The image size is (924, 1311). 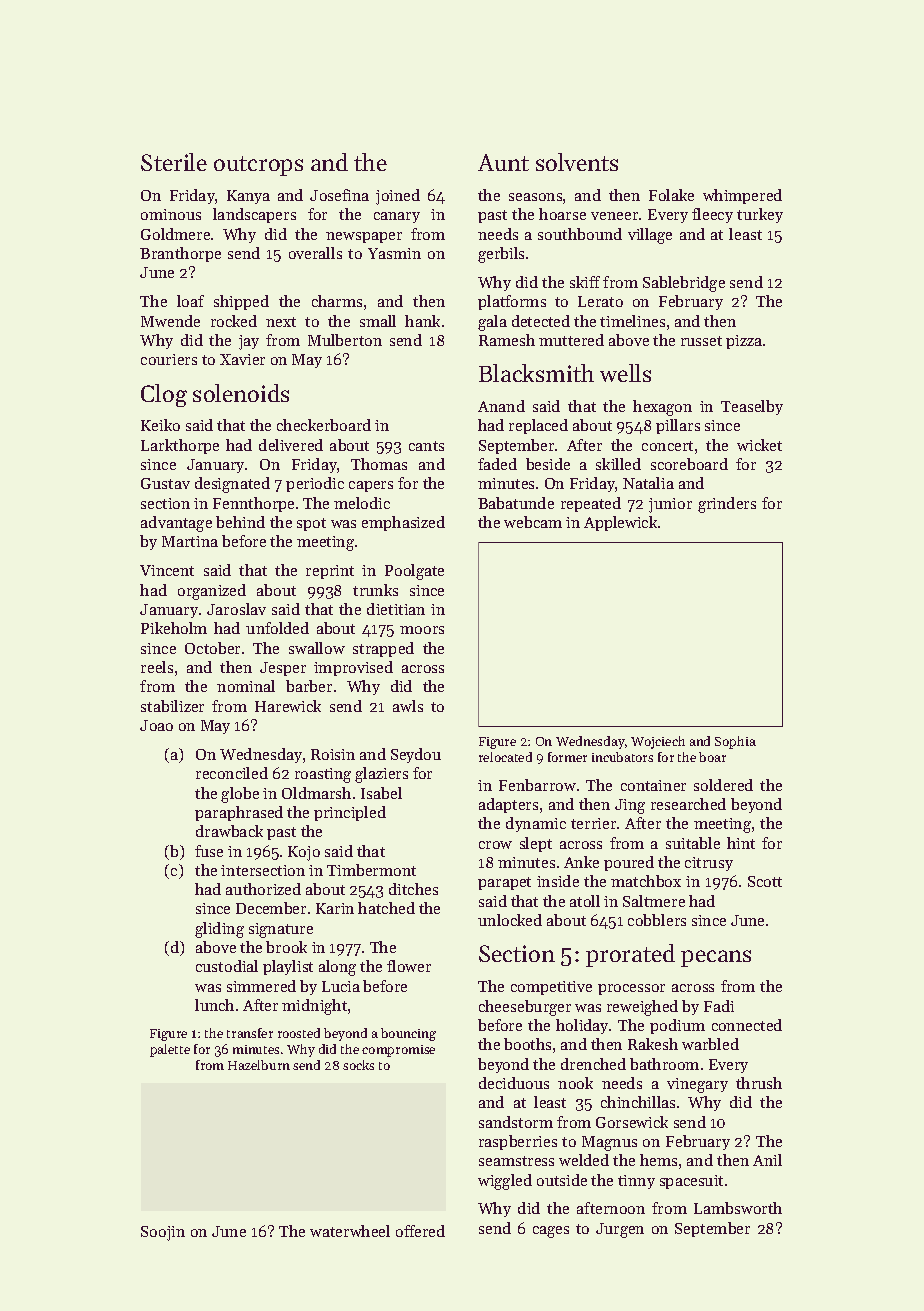 I want to click on cants, so click(x=426, y=446).
